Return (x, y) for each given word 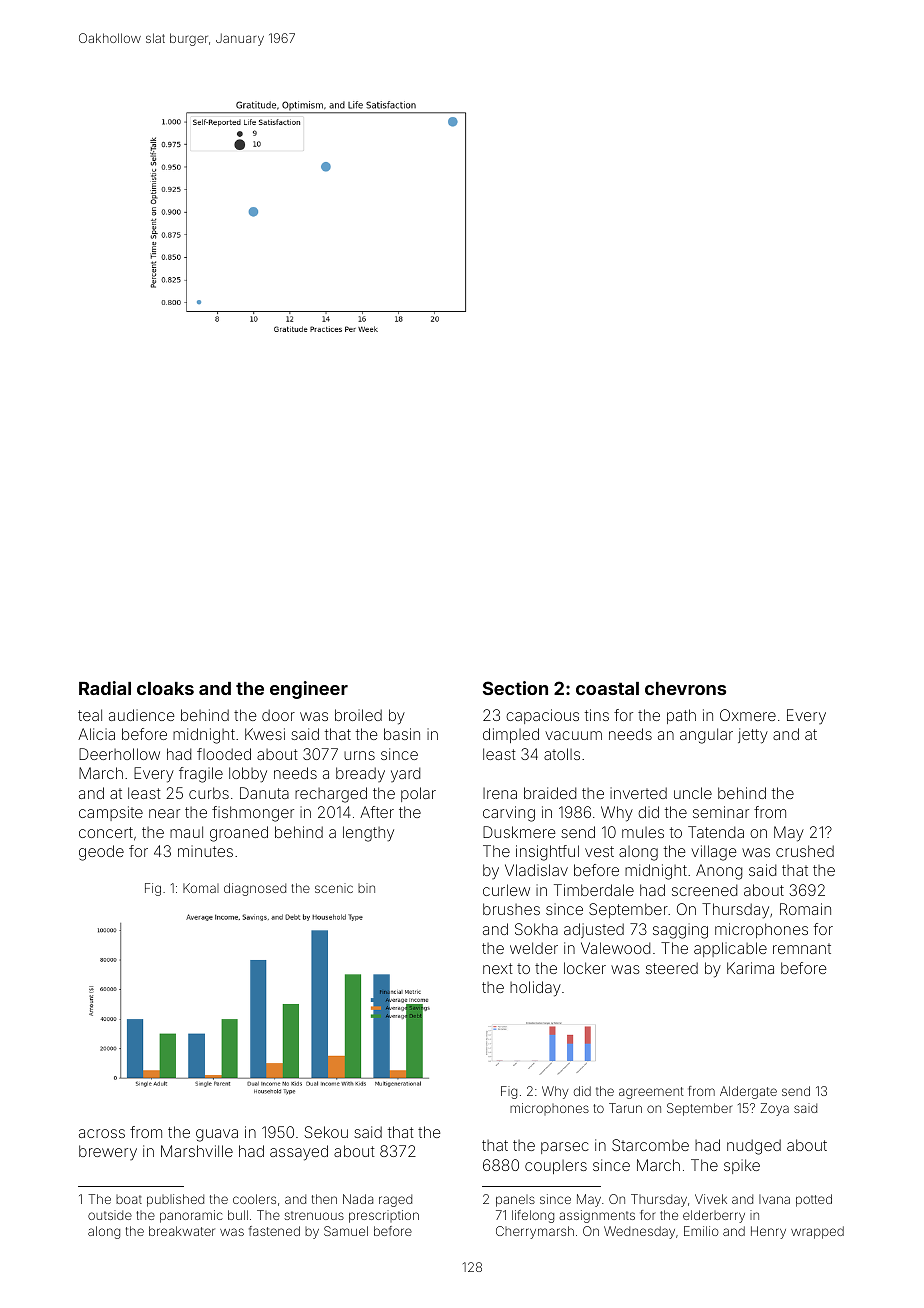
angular (706, 736)
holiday (535, 989)
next (498, 968)
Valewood (615, 948)
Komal (201, 888)
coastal (607, 688)
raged (395, 1200)
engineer (309, 690)
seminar (721, 812)
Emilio (701, 1231)
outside (110, 1215)
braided (550, 793)
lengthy (368, 834)
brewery (108, 1152)
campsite (111, 813)
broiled (358, 715)
